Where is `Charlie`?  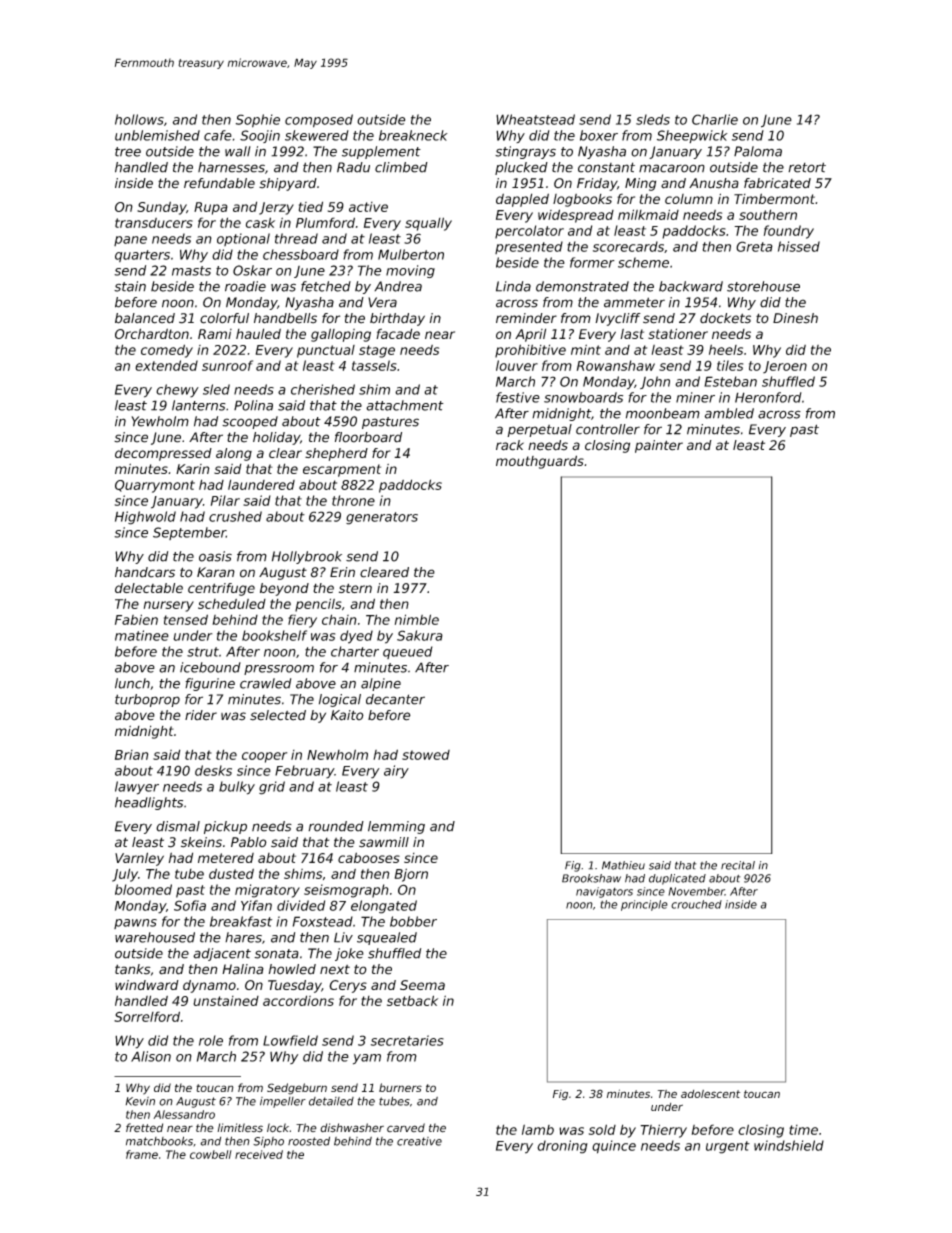
Charlie is located at coordinates (715, 119).
